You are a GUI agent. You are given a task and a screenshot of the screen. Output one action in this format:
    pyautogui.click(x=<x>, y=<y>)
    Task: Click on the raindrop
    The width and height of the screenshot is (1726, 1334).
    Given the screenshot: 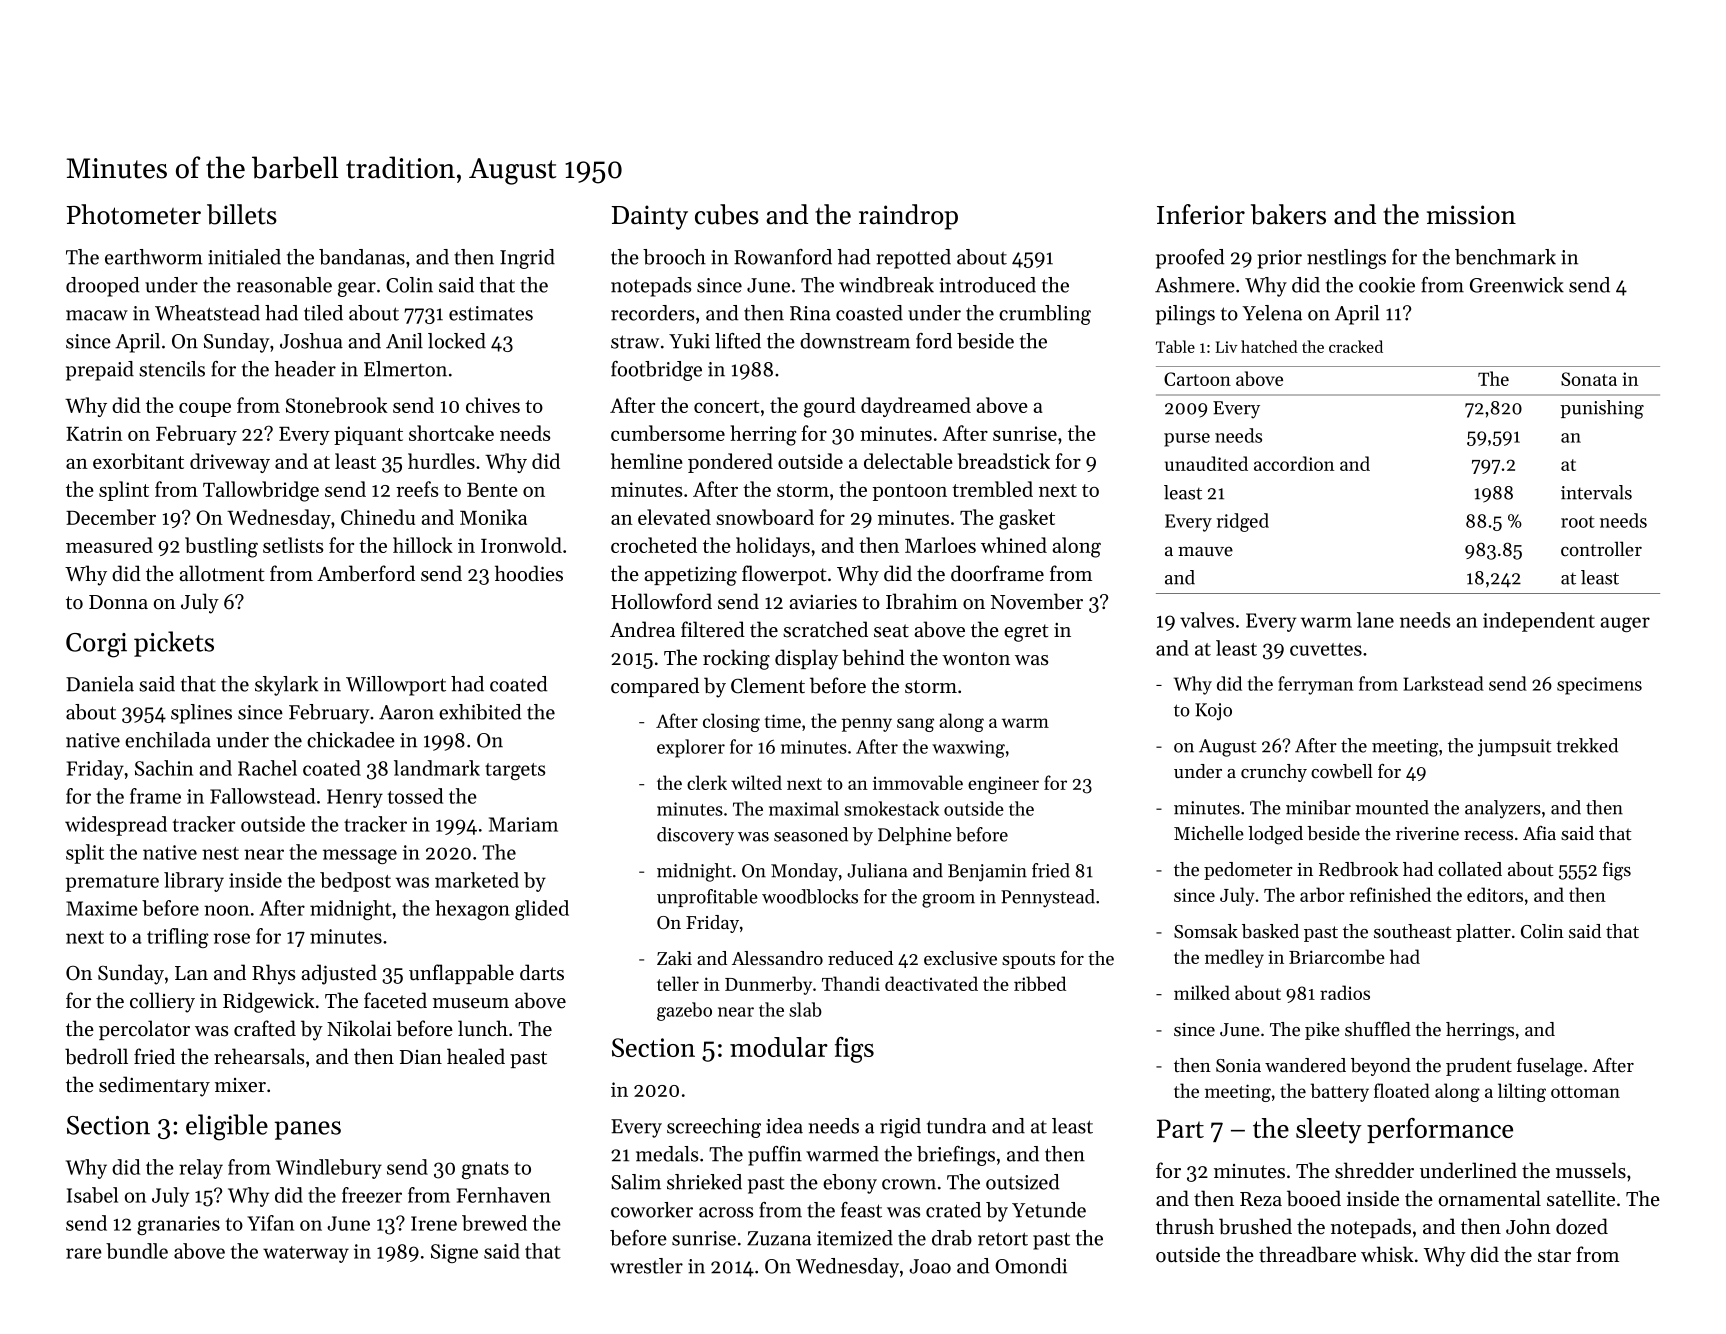 What is the action you would take?
    pyautogui.click(x=908, y=217)
